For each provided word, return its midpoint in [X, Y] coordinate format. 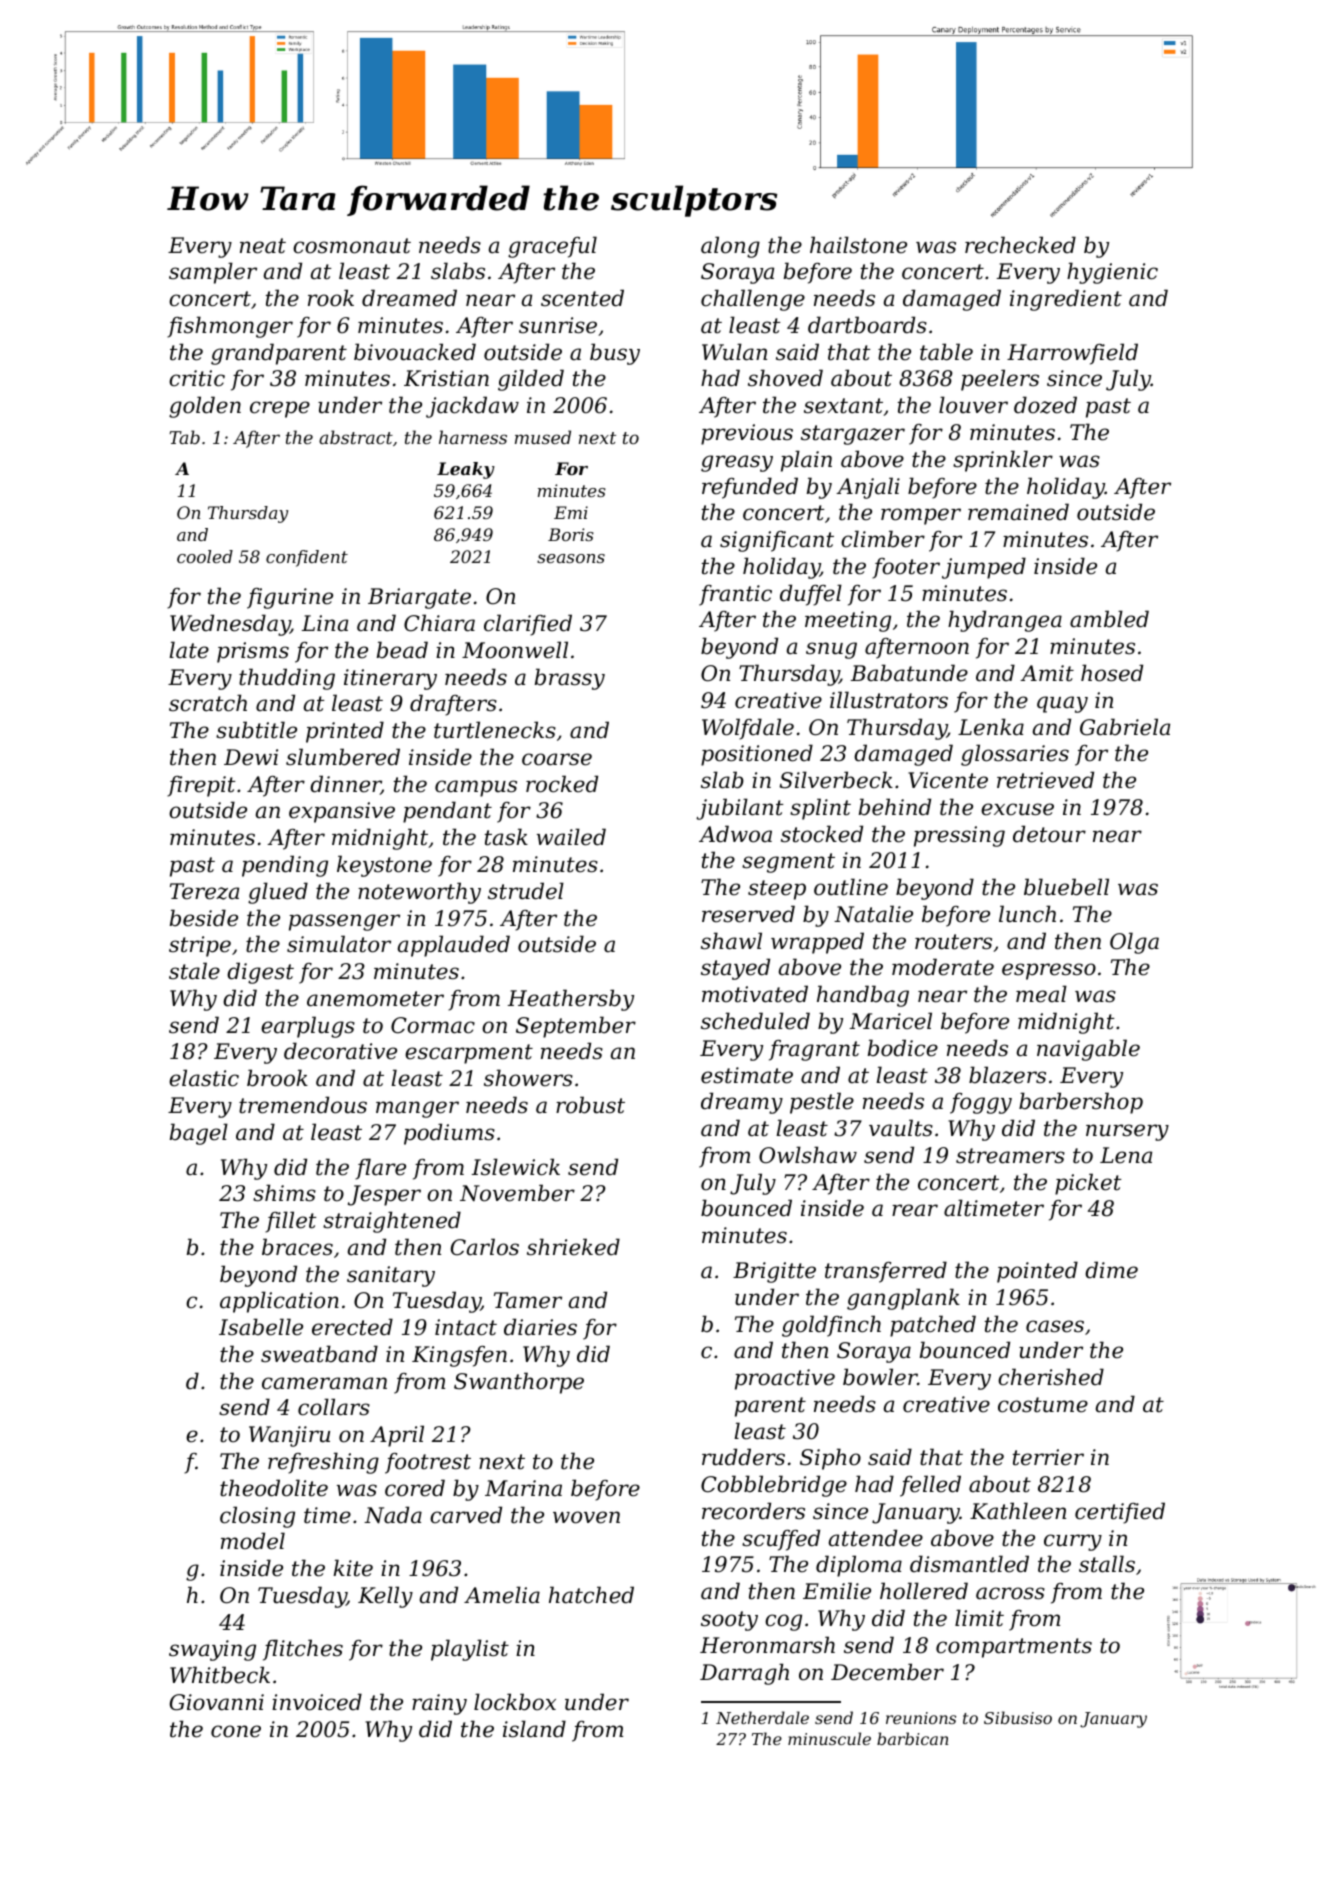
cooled [205, 556]
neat [263, 246]
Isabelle [261, 1327]
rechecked [1020, 245]
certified [1120, 1513]
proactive [785, 1379]
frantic [735, 595]
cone [236, 1731]
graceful [552, 247]
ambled [1109, 619]
